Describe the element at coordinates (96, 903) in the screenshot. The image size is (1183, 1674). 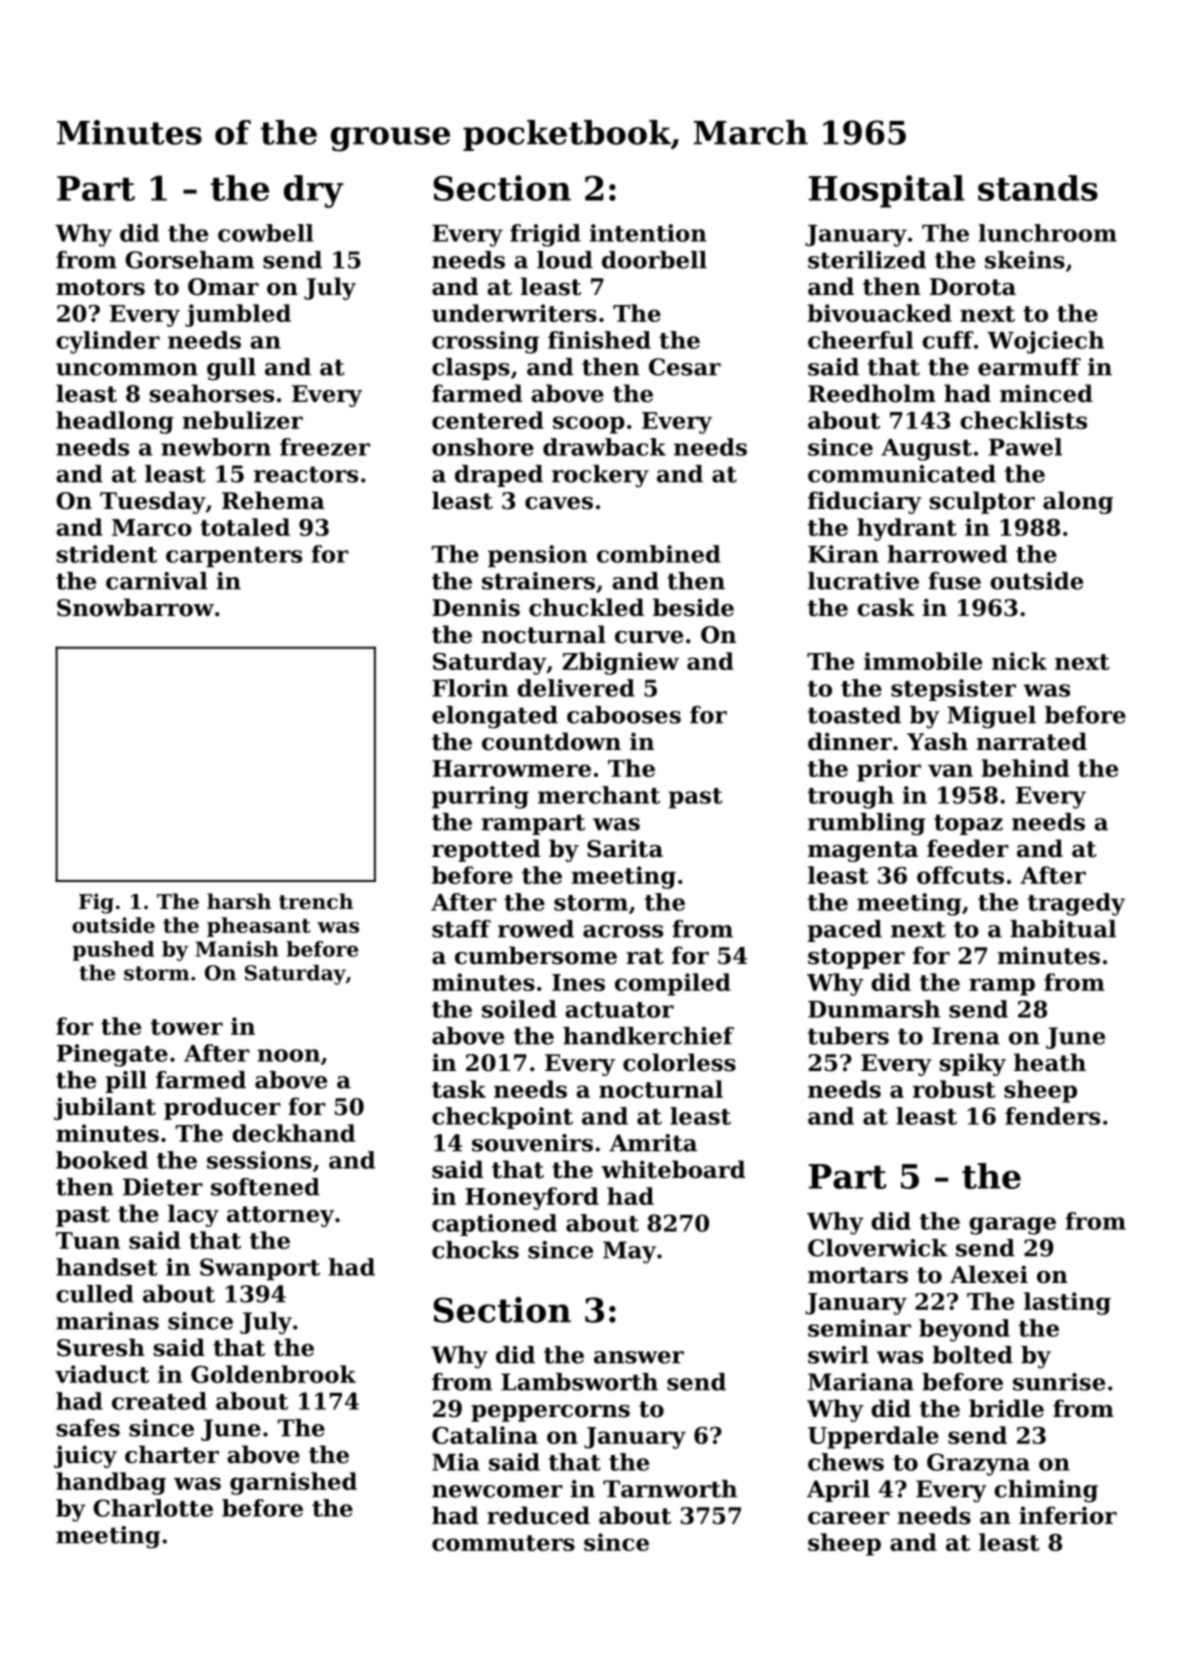
I see `Fig` at that location.
